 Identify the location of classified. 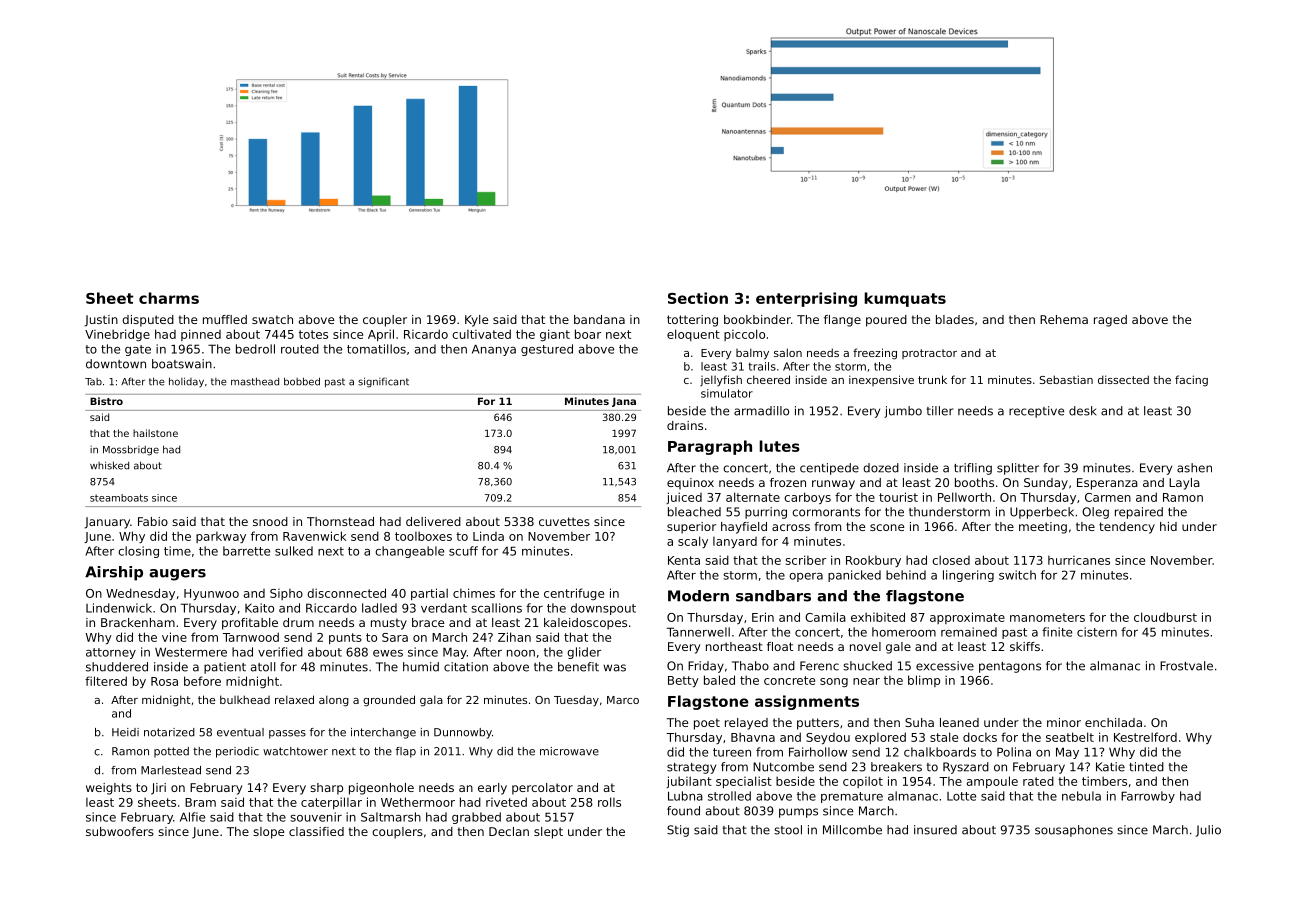
(316, 831).
